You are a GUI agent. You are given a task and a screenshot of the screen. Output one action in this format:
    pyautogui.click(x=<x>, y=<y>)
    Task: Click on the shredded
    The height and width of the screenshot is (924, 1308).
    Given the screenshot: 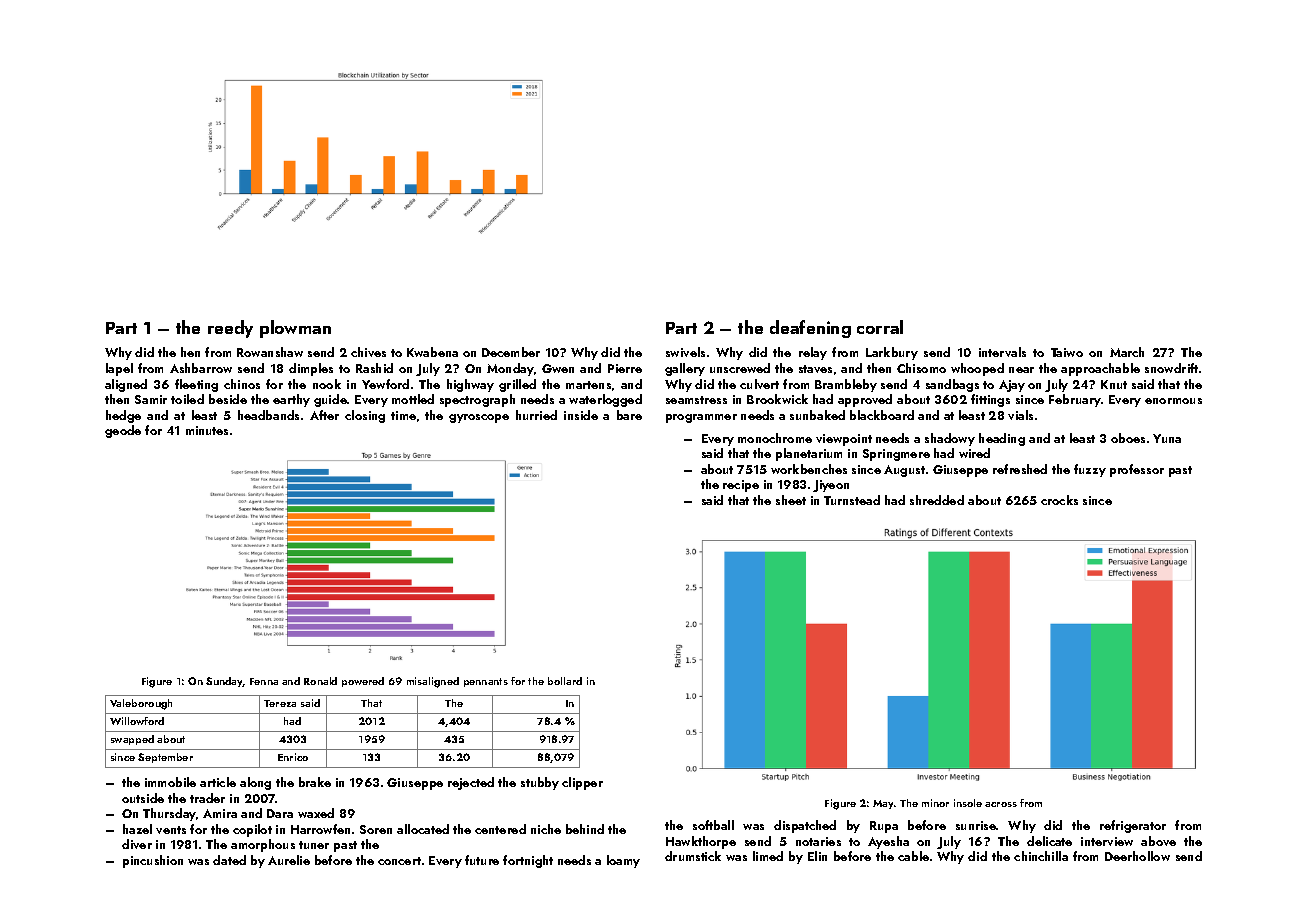 What is the action you would take?
    pyautogui.click(x=937, y=500)
